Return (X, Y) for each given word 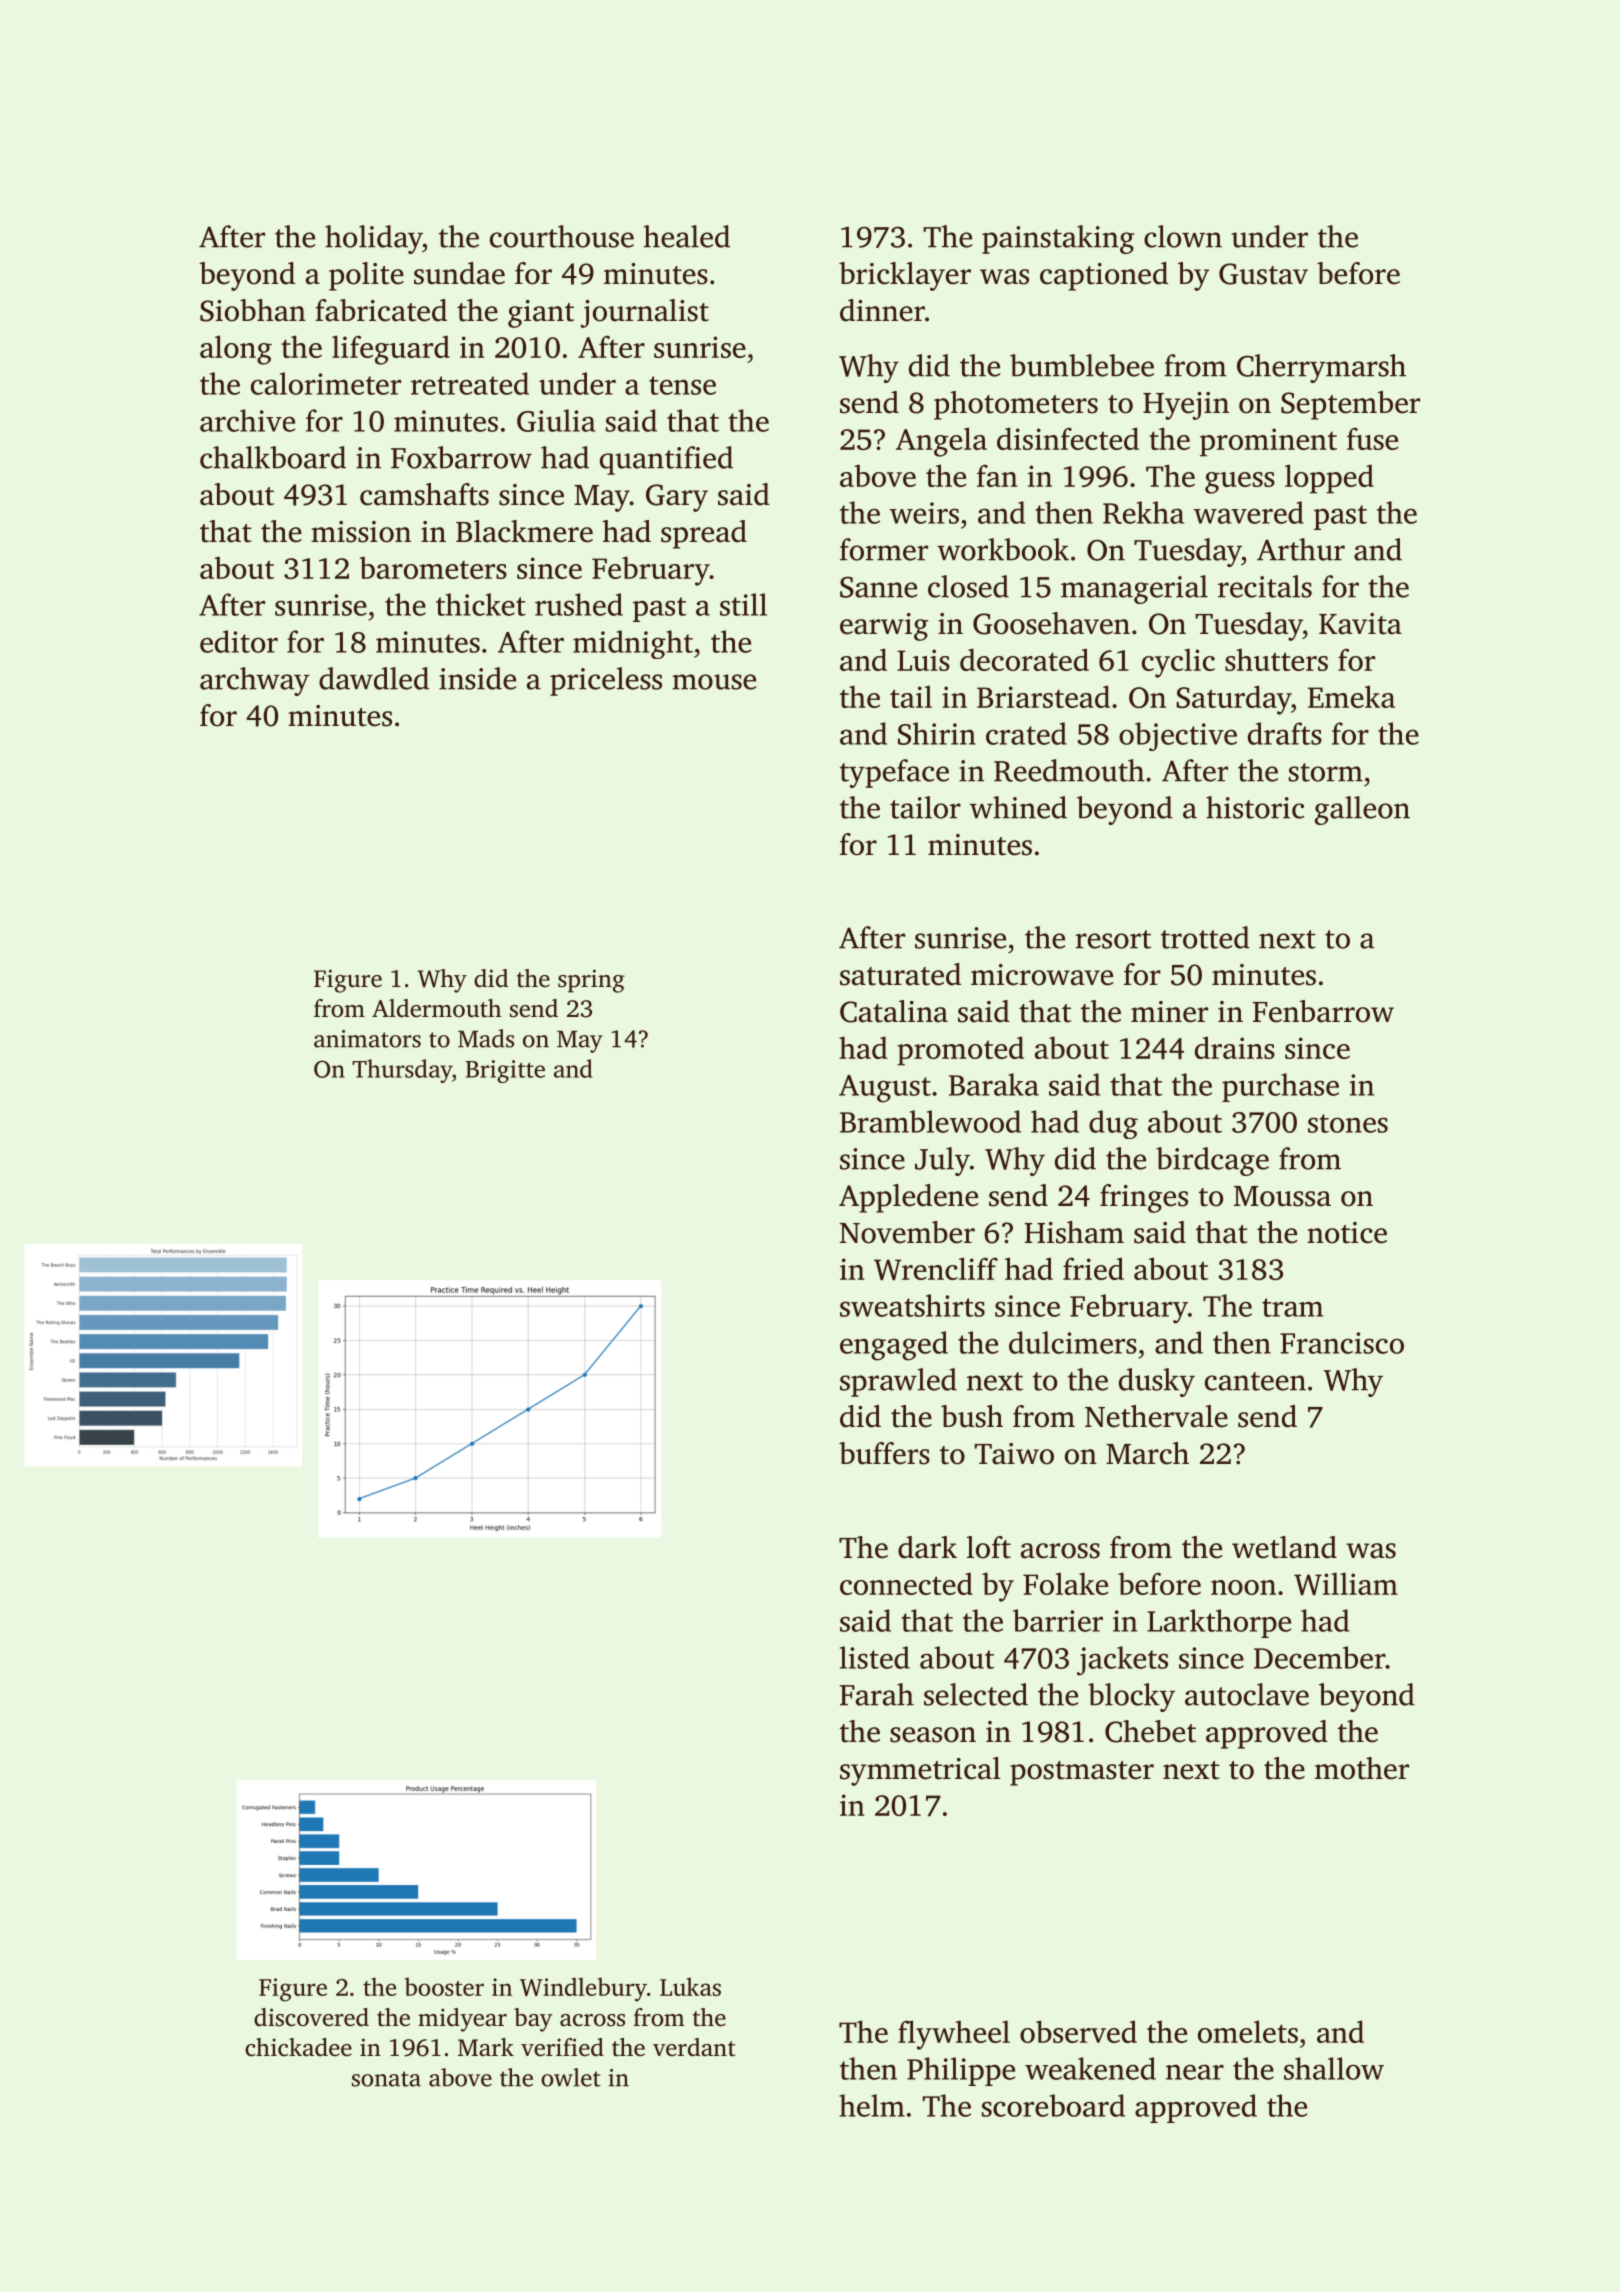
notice (1347, 1233)
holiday (374, 239)
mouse (714, 682)
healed (687, 236)
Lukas (690, 1986)
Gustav (1263, 274)
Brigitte (505, 1071)
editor (239, 641)
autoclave (1247, 1694)
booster (444, 1986)
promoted (960, 1051)
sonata (386, 2079)
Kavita (1360, 624)
